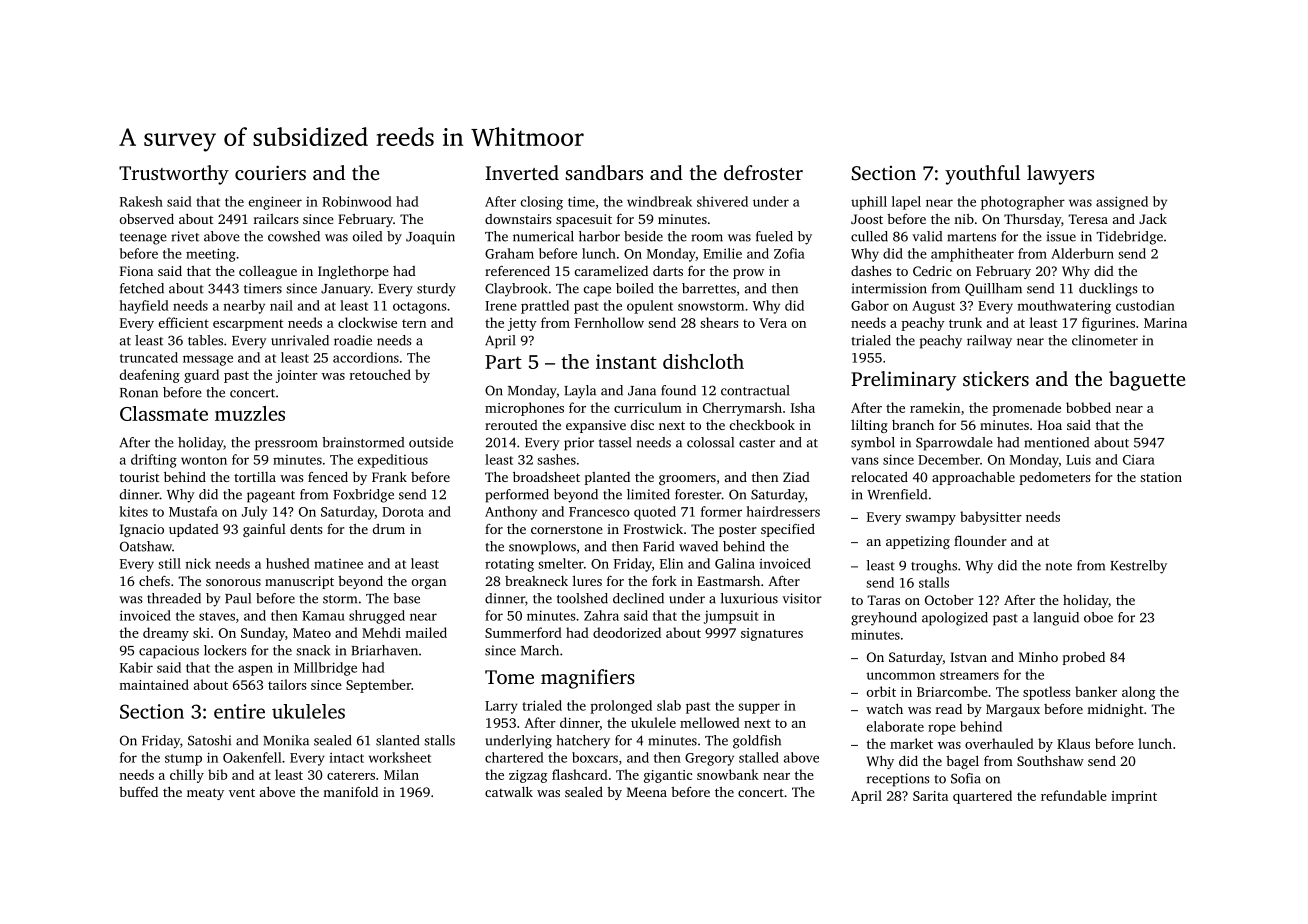 The height and width of the page is (924, 1308). I want to click on Foxbridge, so click(363, 496).
